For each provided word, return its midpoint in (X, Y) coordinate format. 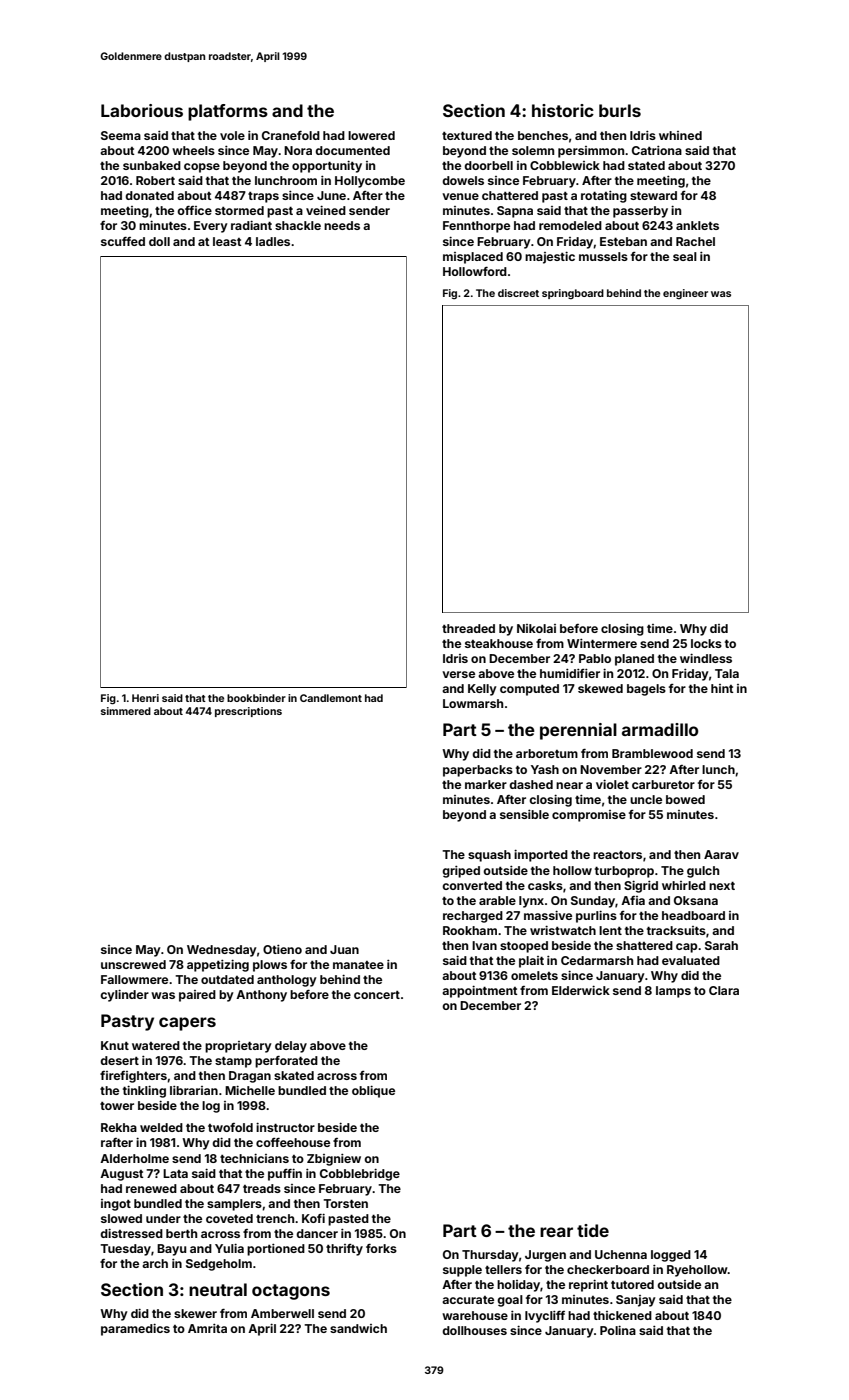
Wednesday (222, 951)
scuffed (123, 241)
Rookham (470, 930)
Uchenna (621, 1254)
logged (671, 1256)
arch (155, 1263)
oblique (373, 1092)
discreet (518, 293)
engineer (685, 294)
